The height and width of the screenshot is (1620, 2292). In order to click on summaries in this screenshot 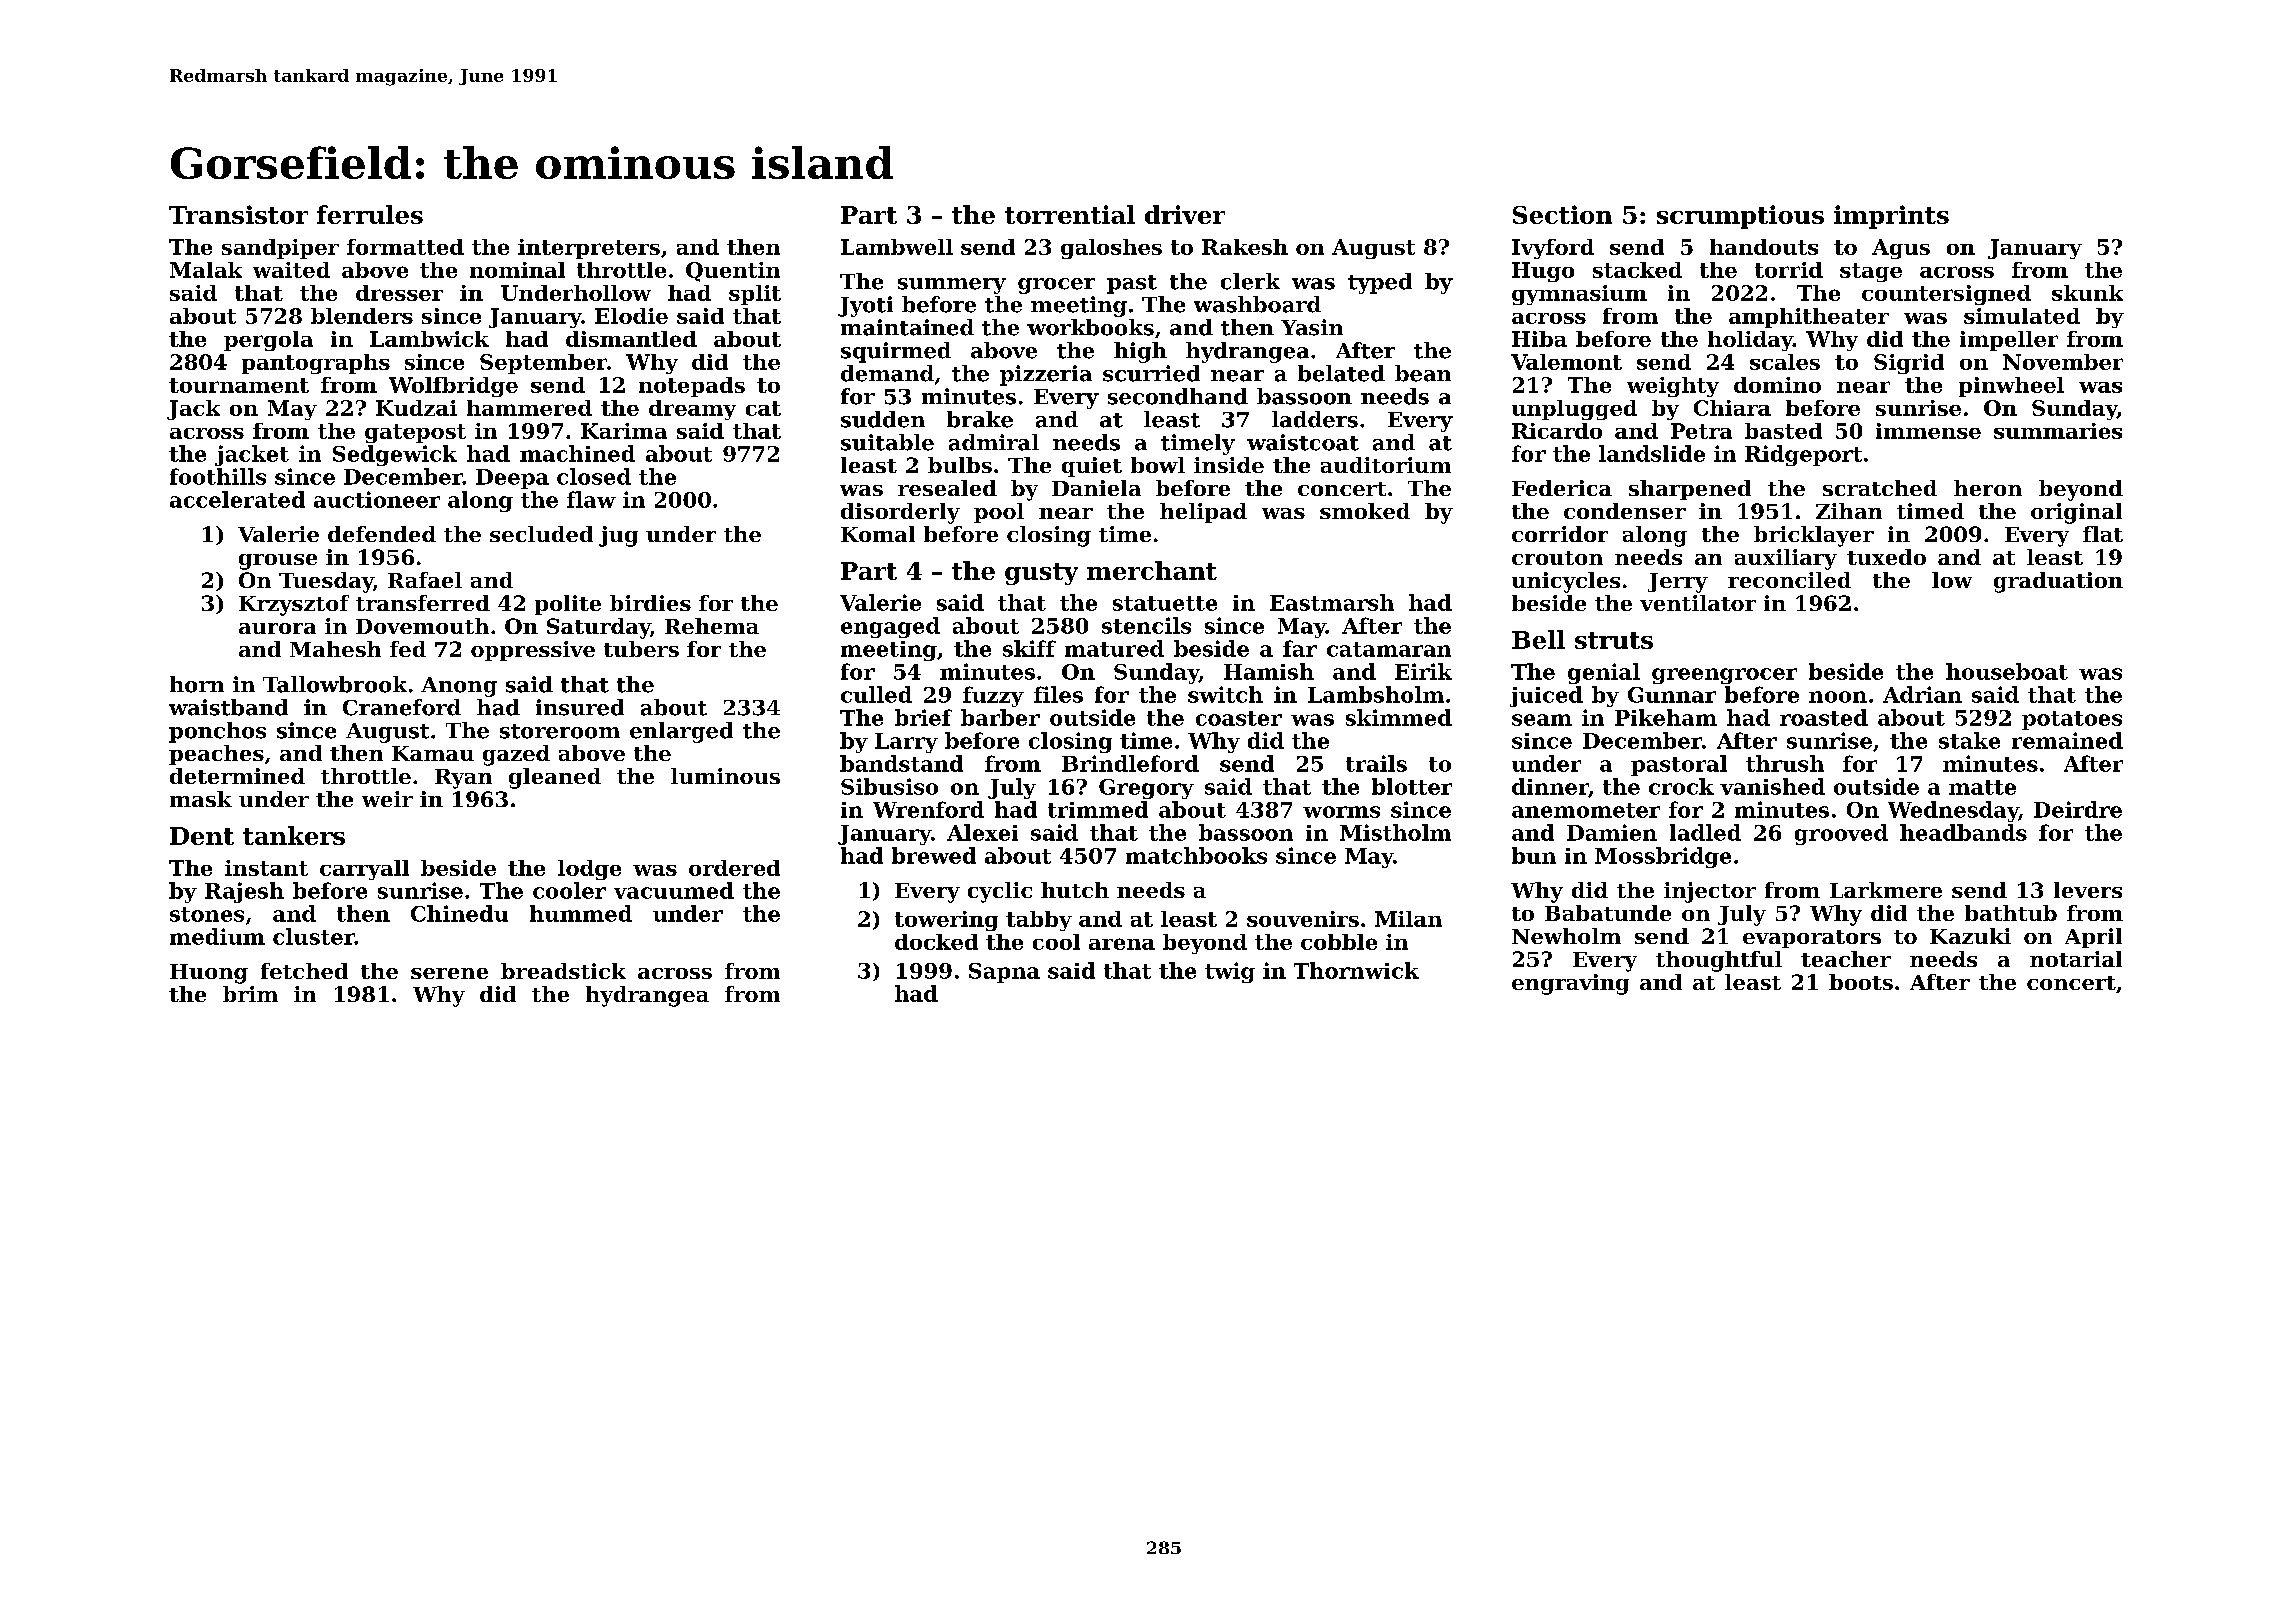, I will do `click(2058, 431)`.
